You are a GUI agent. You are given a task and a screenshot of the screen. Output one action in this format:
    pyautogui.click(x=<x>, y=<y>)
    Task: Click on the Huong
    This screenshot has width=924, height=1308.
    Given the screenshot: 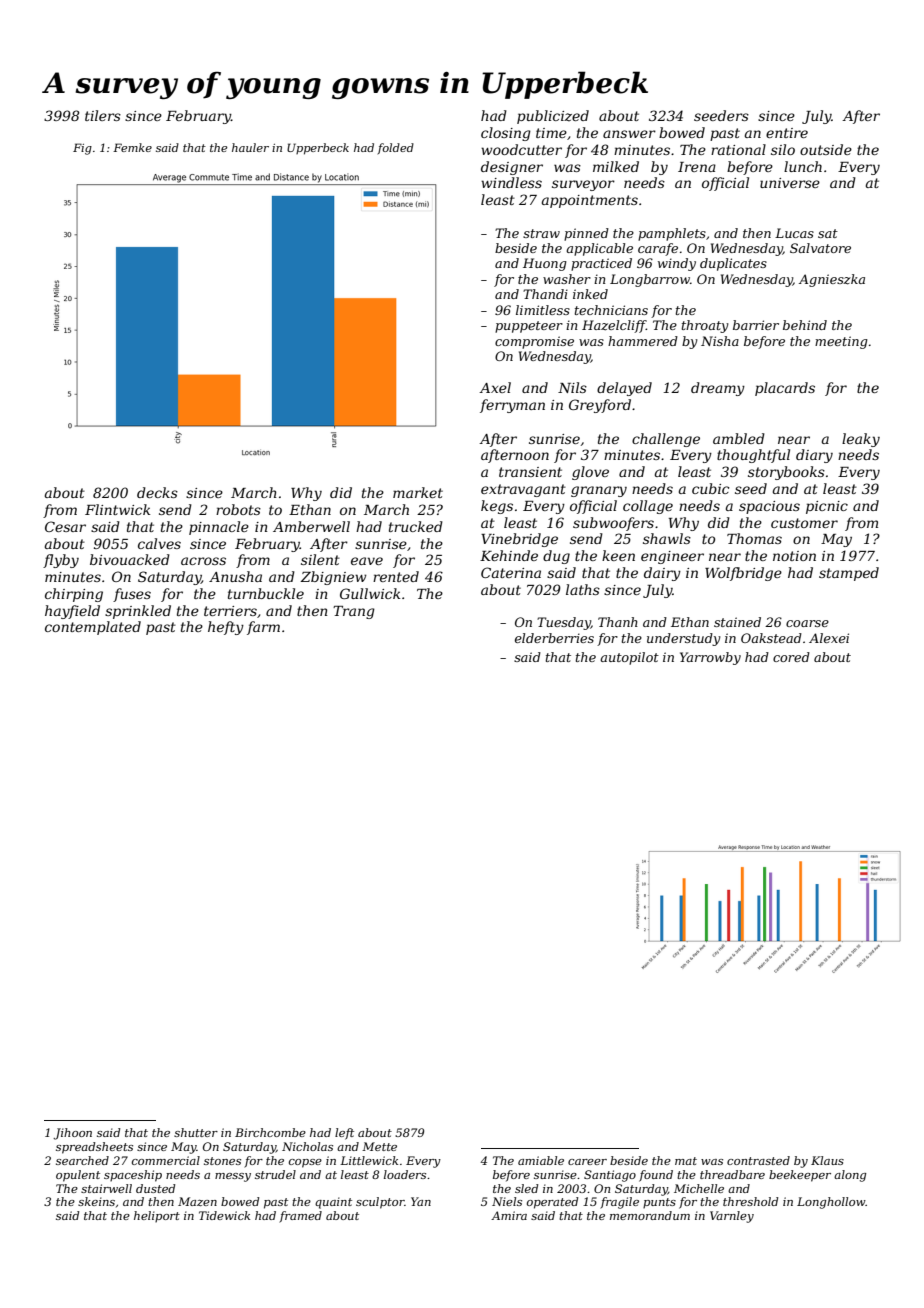 What is the action you would take?
    pyautogui.click(x=545, y=264)
